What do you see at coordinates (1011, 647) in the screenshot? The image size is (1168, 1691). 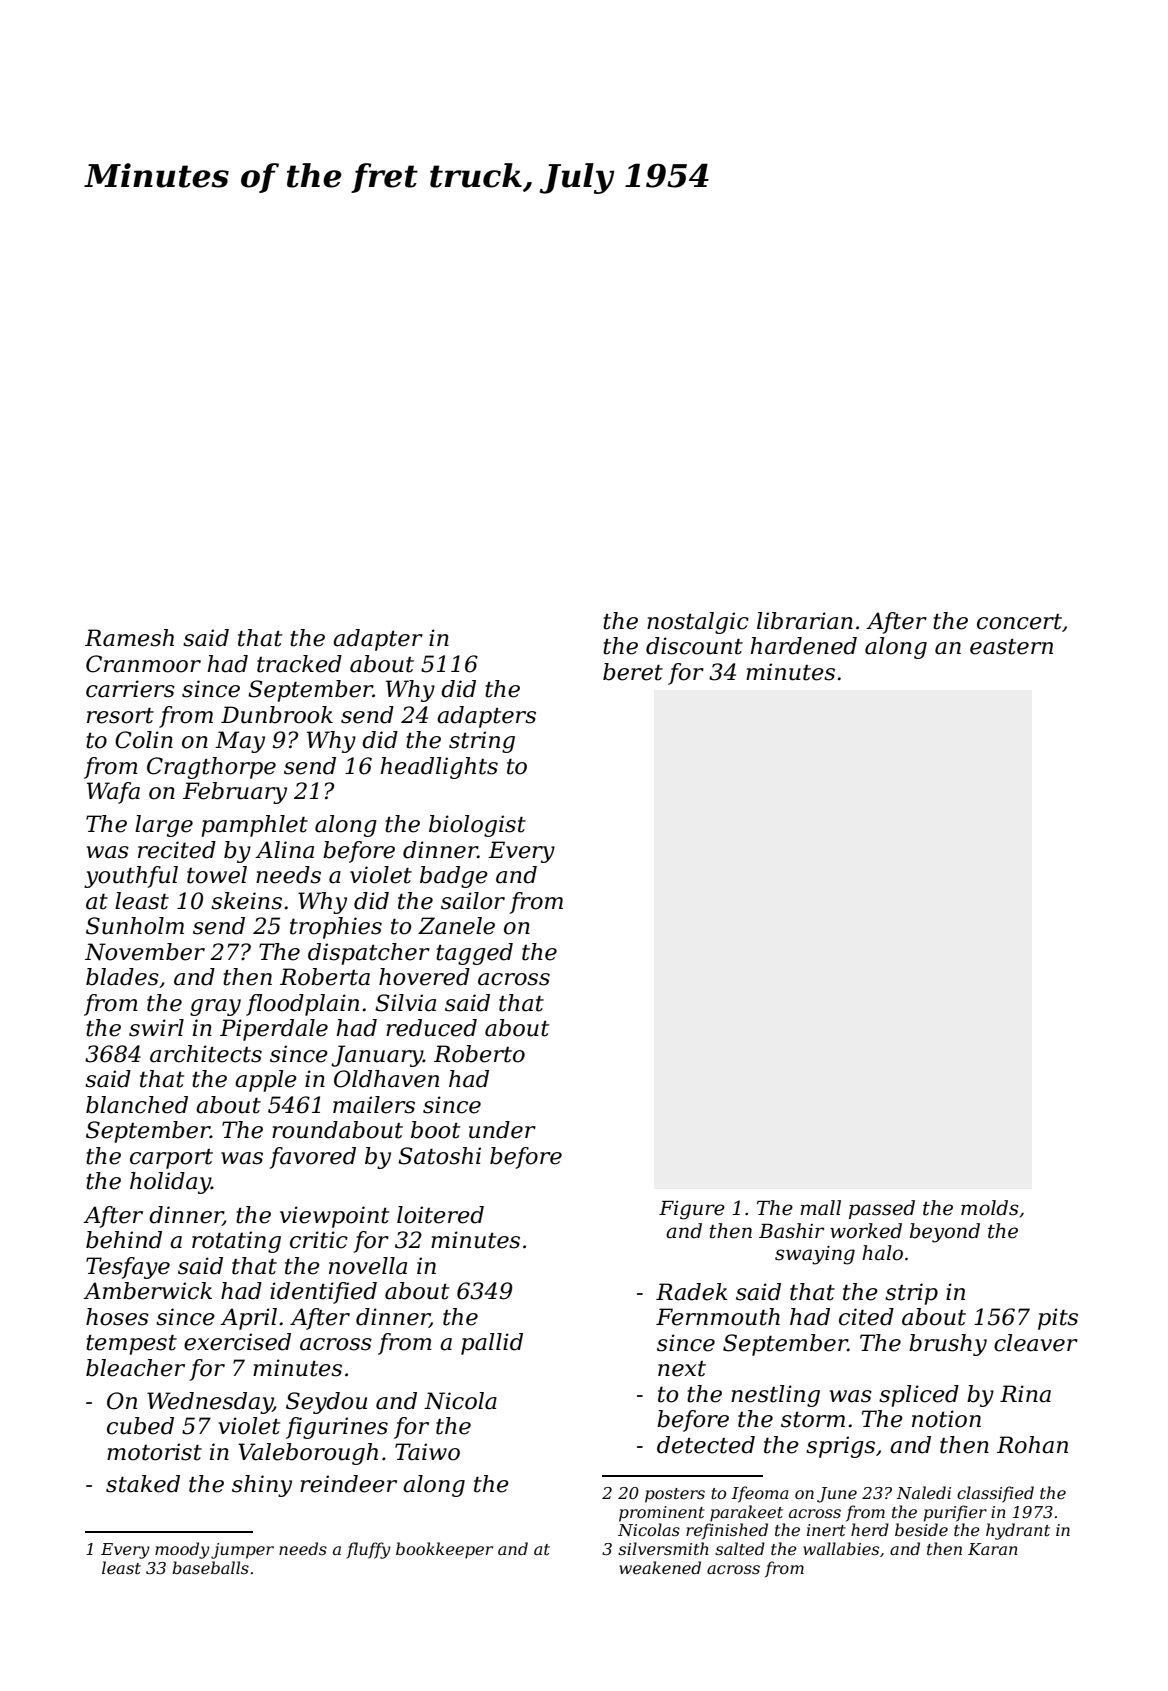 I see `eastern` at bounding box center [1011, 647].
